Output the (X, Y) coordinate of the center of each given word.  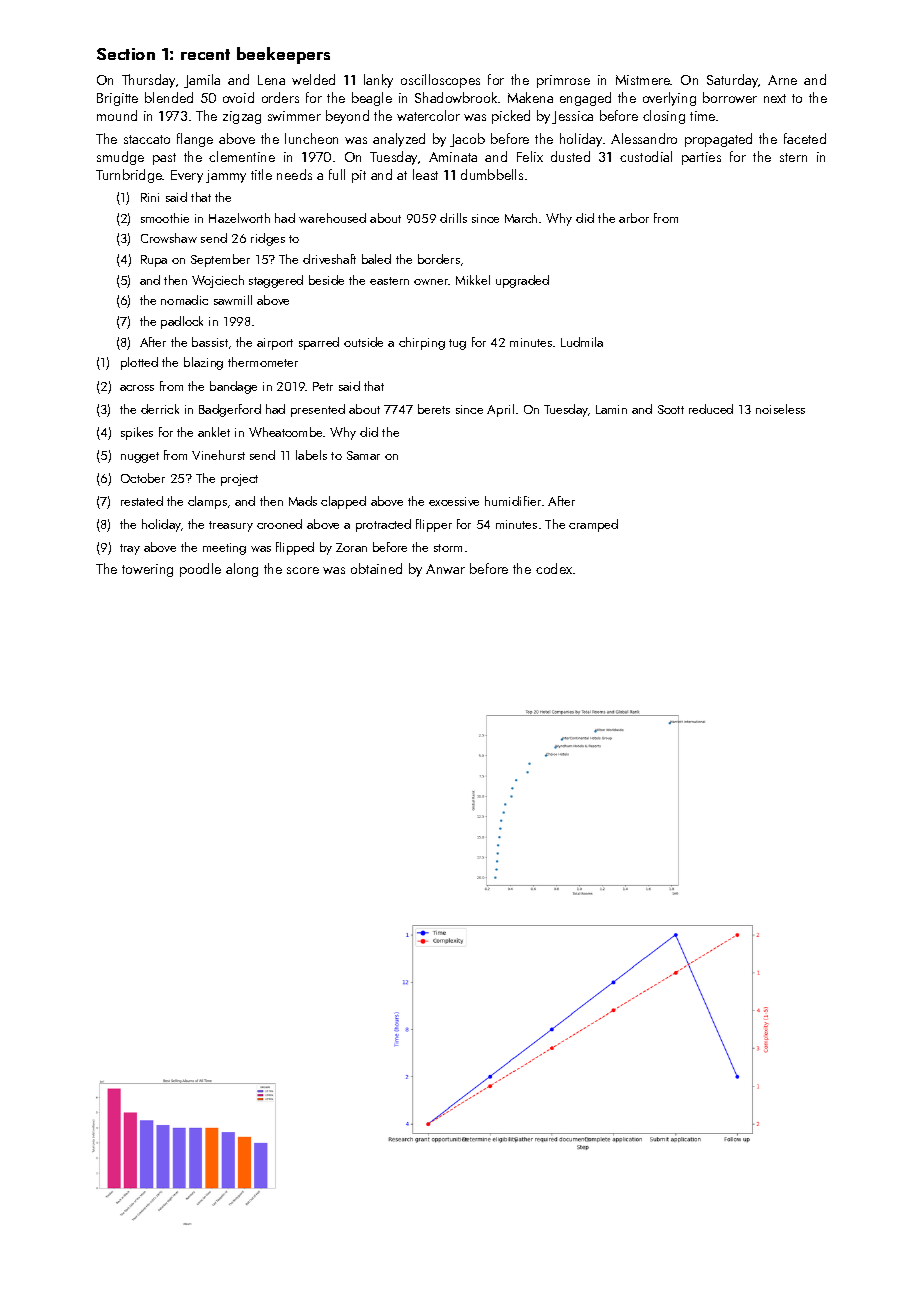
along (242, 570)
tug (457, 344)
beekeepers (283, 55)
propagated (718, 140)
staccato (147, 139)
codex (554, 568)
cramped (593, 525)
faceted (805, 138)
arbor (634, 218)
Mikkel (473, 280)
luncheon (311, 138)
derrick (160, 409)
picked (511, 117)
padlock (182, 322)
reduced (711, 409)
